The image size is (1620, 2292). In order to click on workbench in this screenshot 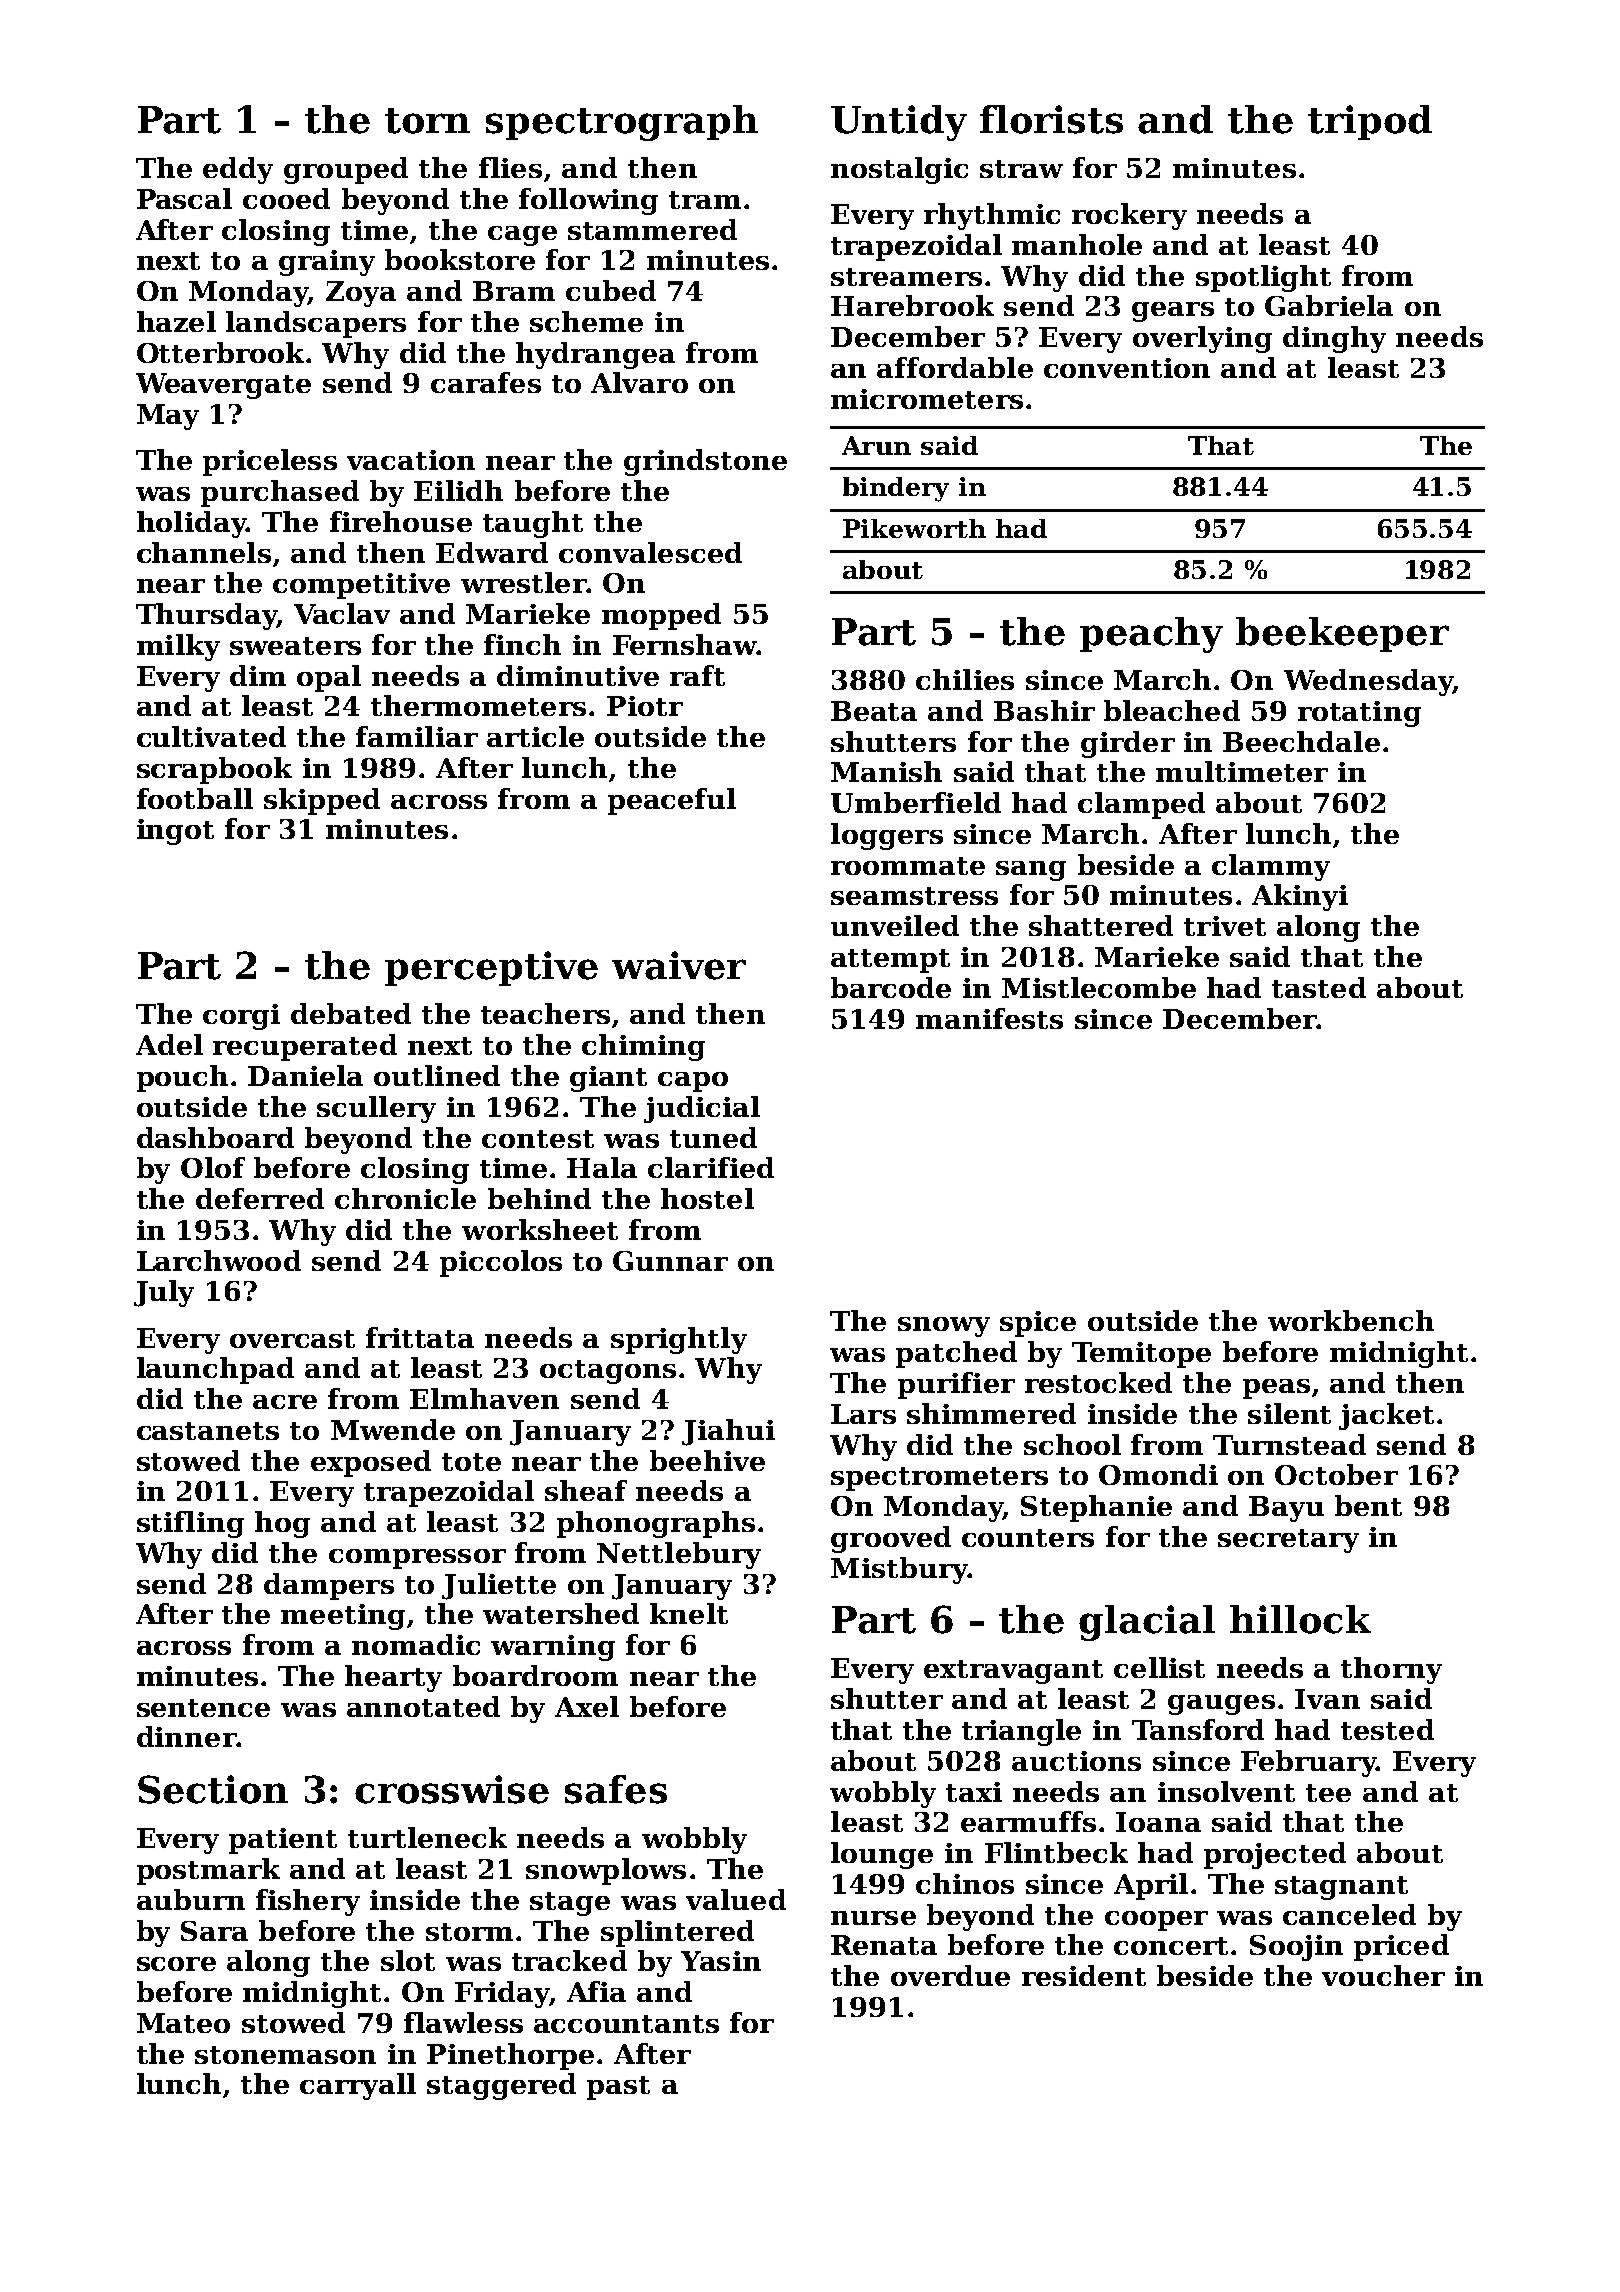, I will do `click(1351, 1320)`.
